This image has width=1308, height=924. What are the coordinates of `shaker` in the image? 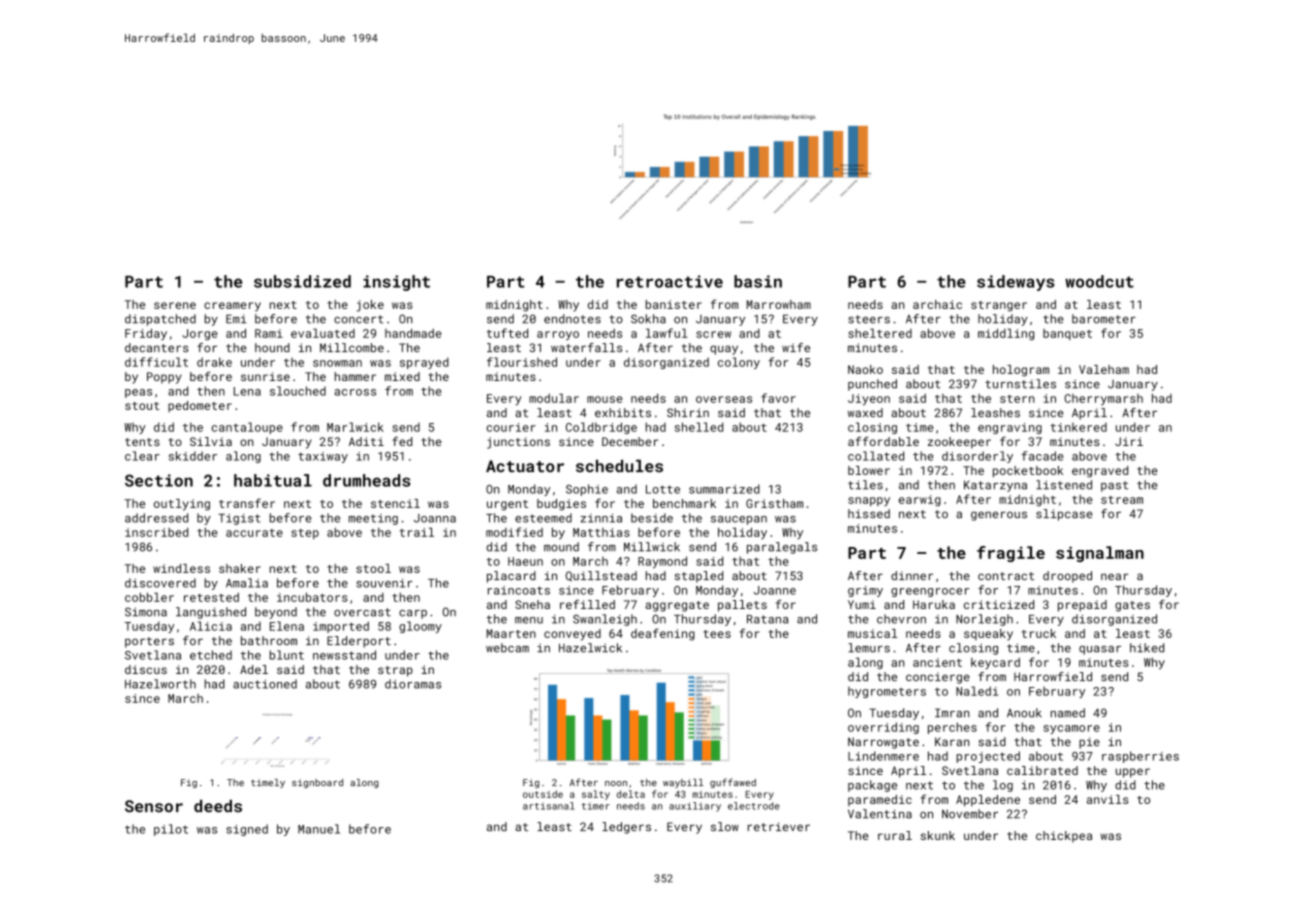 It's located at (240, 568).
